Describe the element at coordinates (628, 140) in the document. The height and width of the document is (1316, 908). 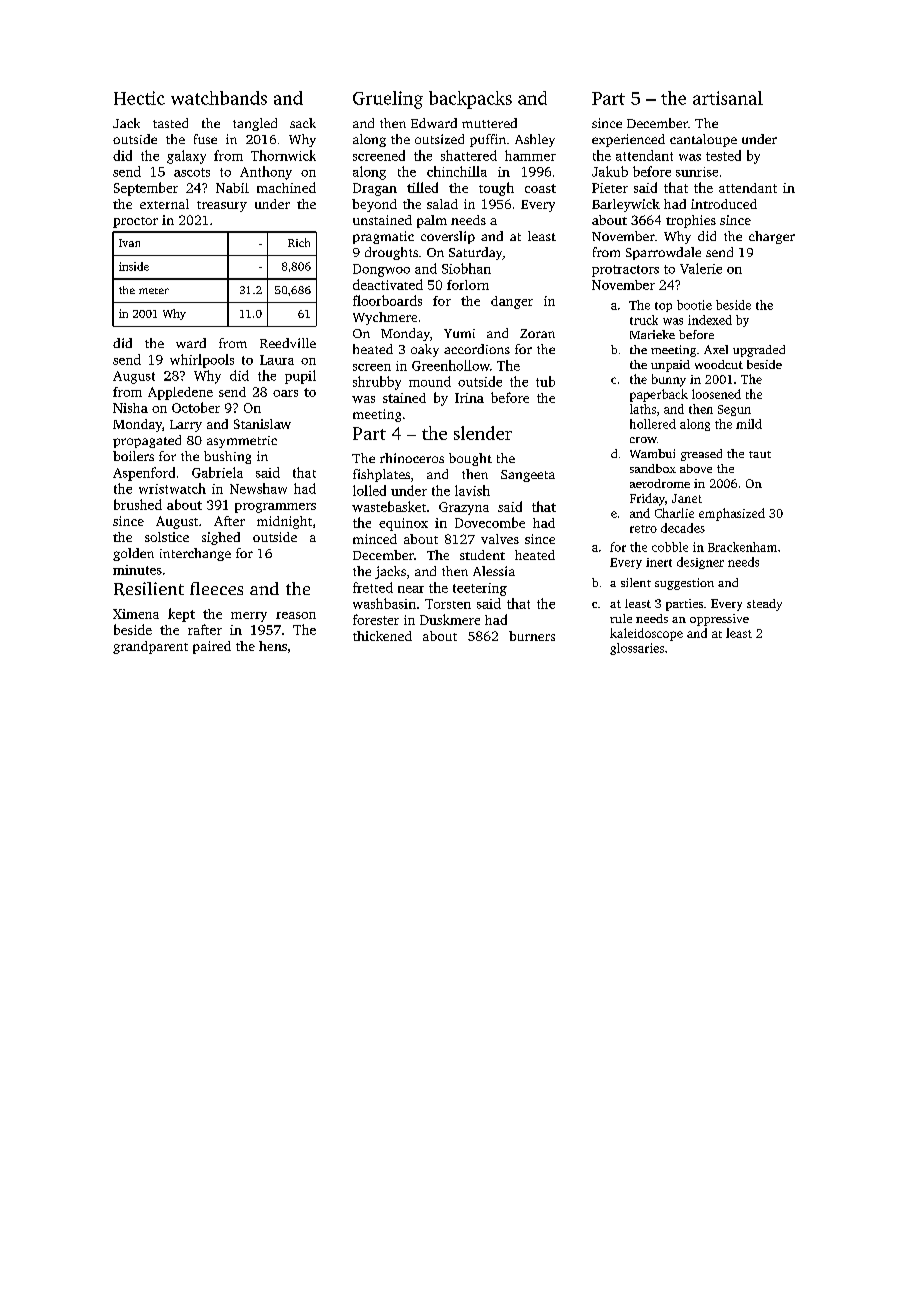
I see `experienced` at that location.
